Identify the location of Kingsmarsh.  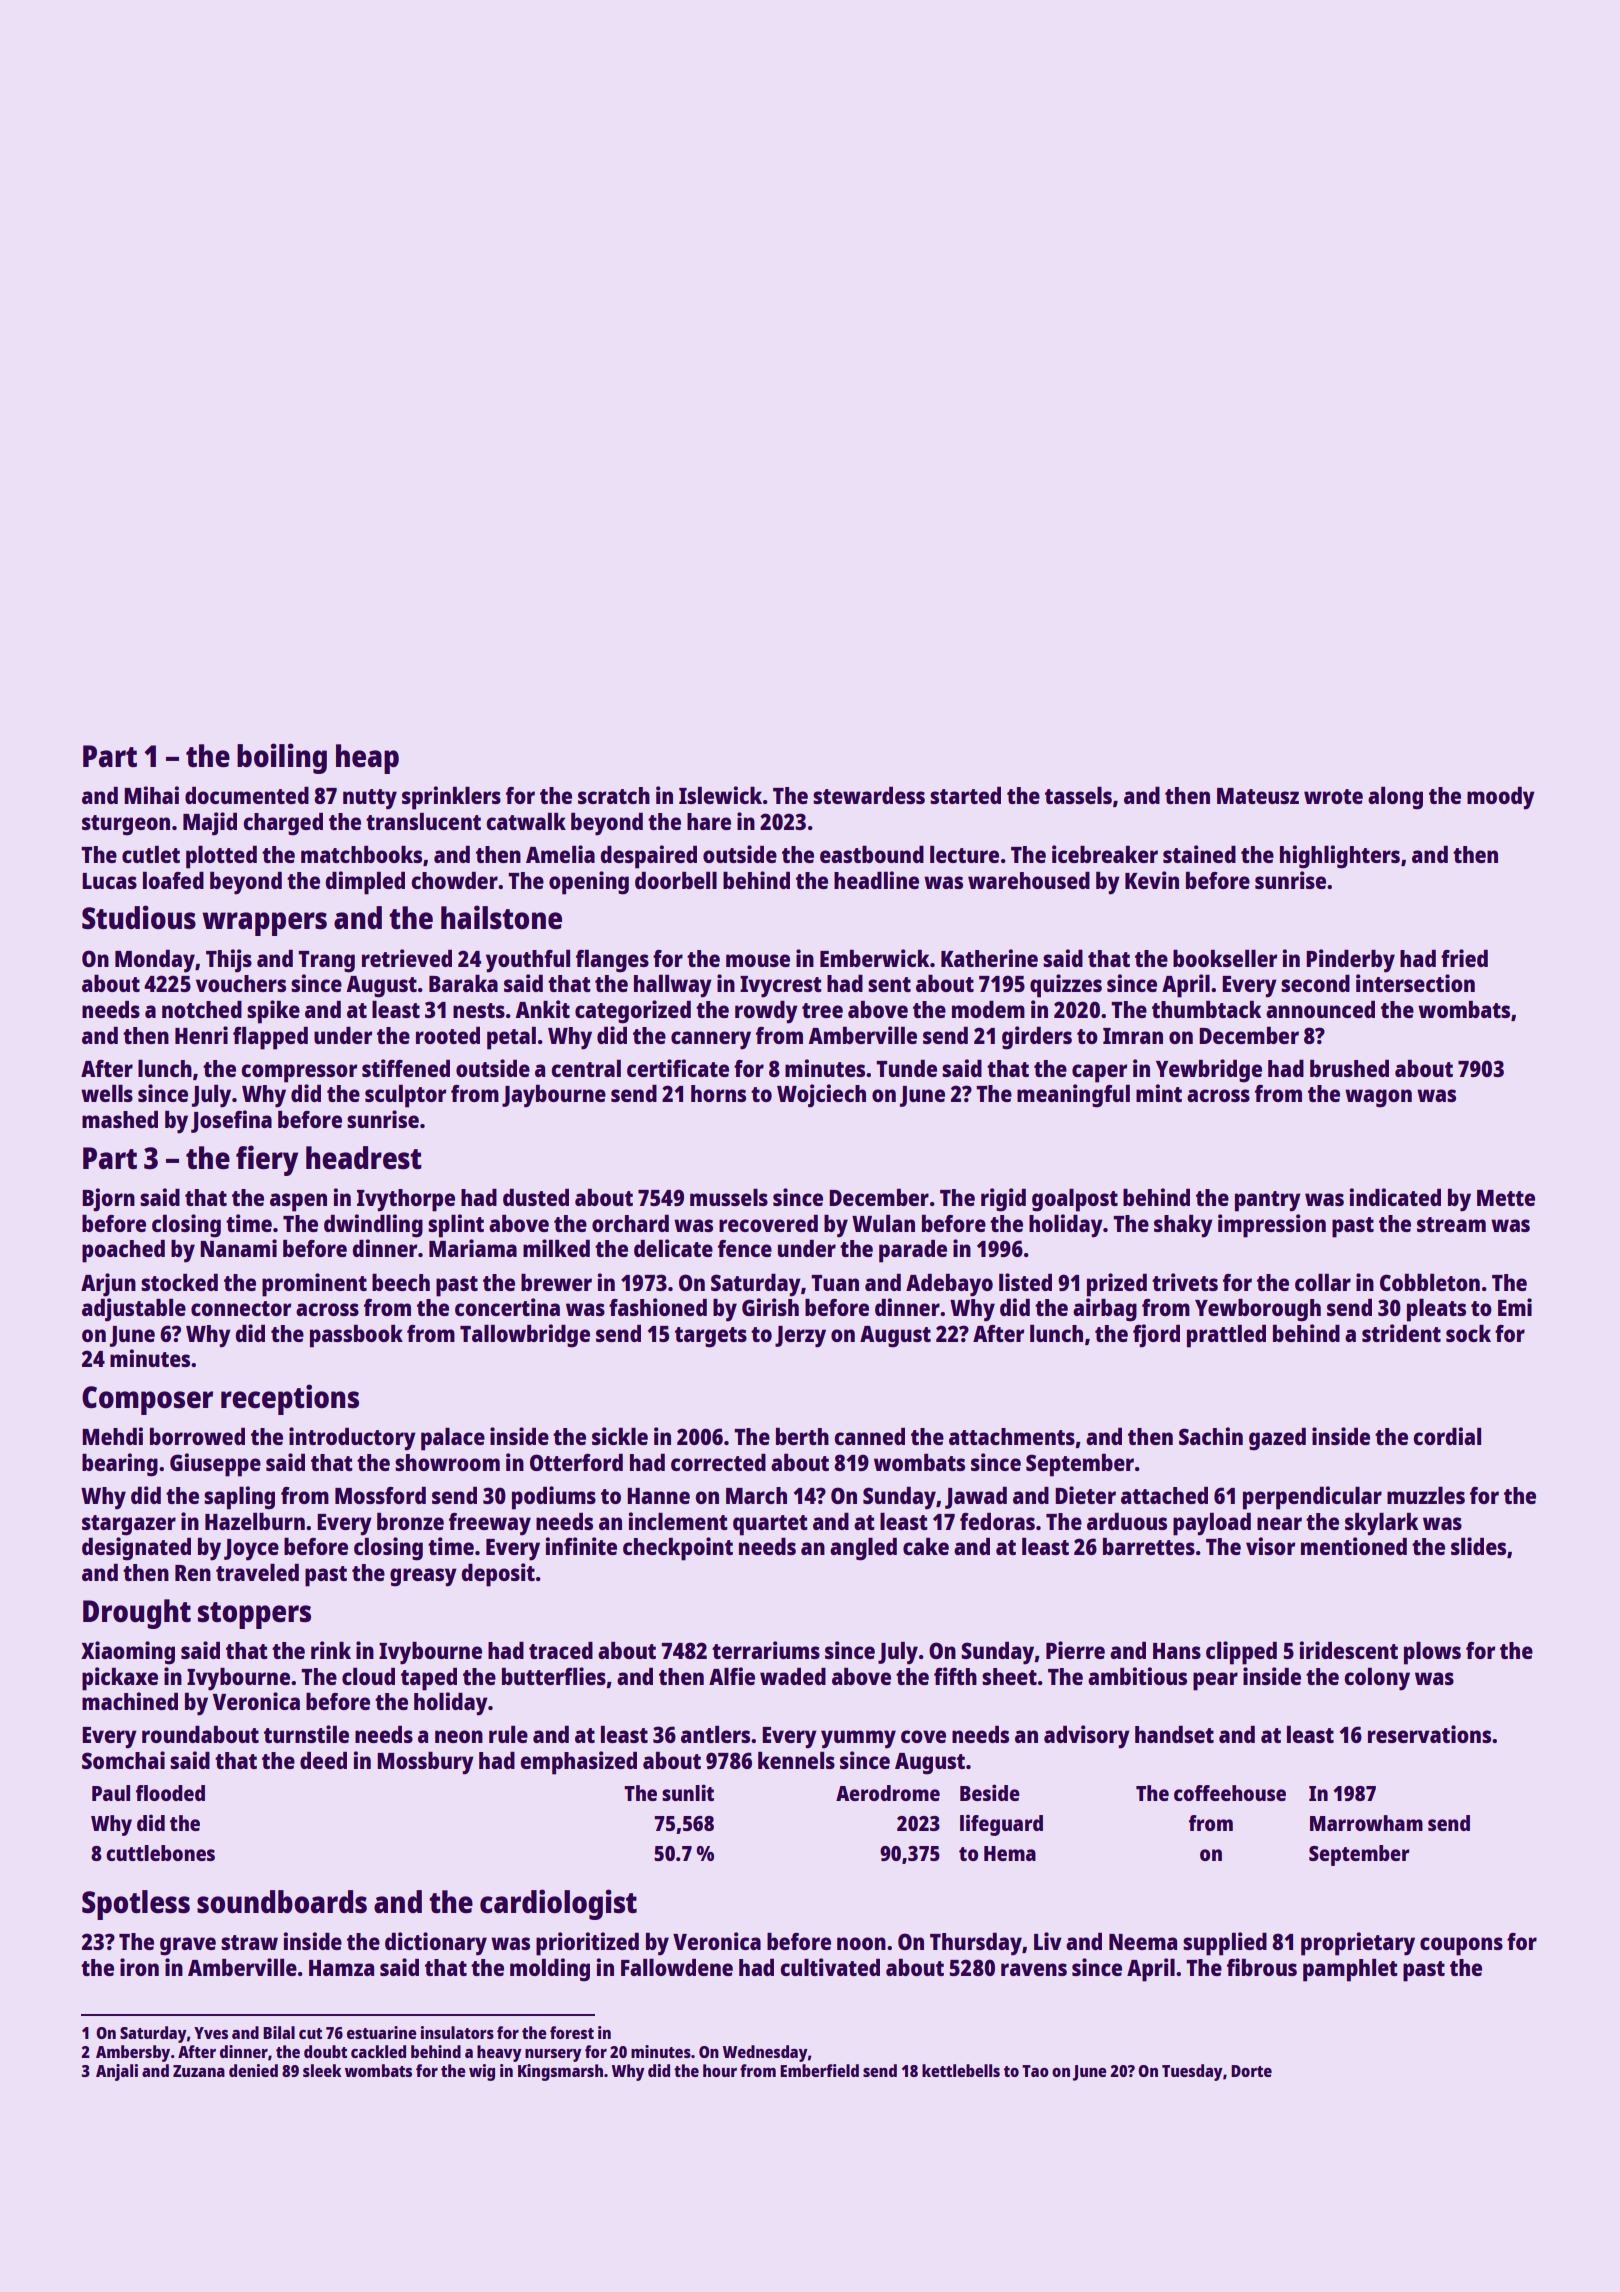
(560, 2072).
